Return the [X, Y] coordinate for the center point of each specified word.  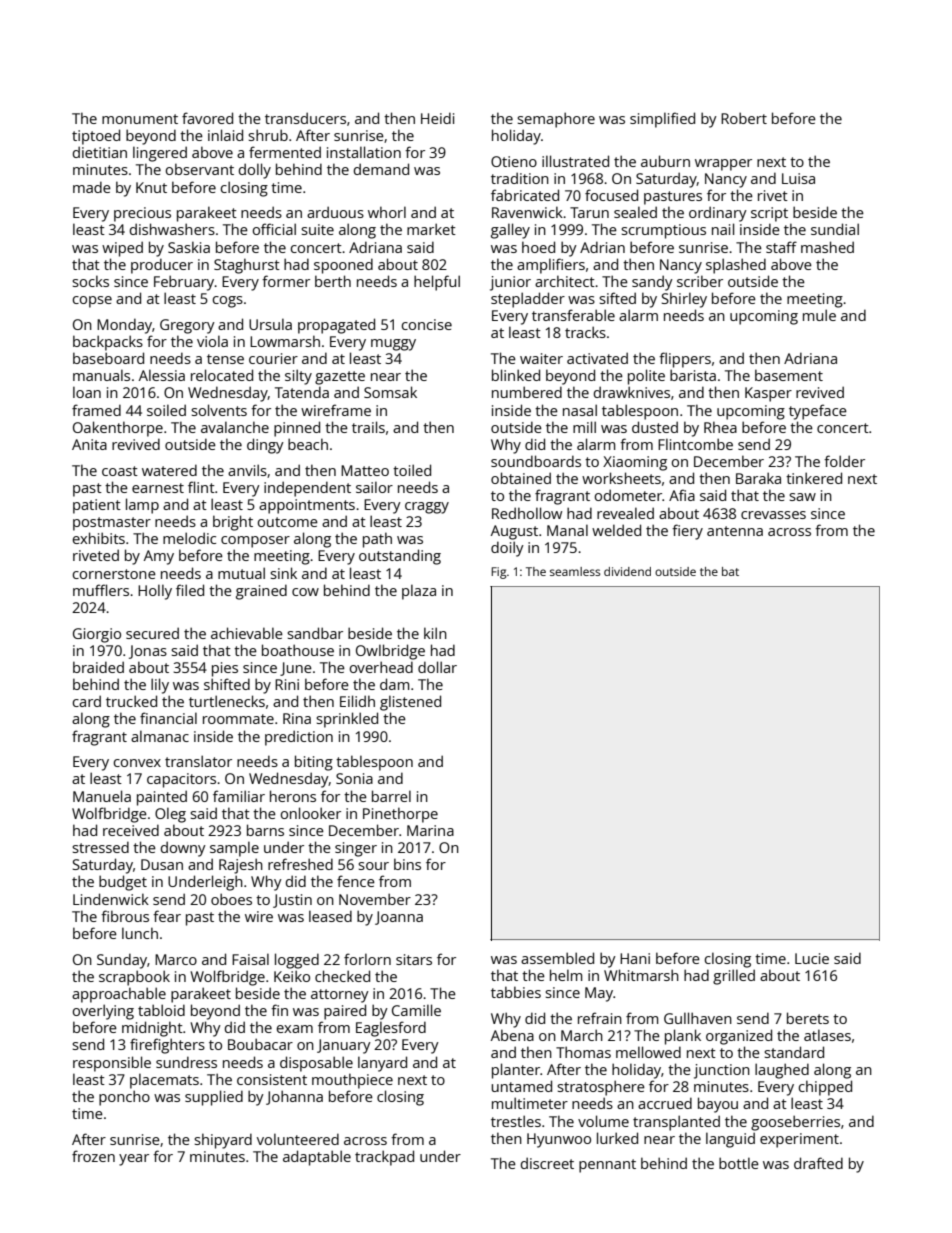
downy [183, 849]
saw [802, 497]
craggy [427, 508]
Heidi [437, 118]
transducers [305, 118]
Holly [155, 592]
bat [730, 571]
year [134, 1160]
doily [507, 549]
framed [96, 410]
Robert [744, 118]
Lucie [812, 958]
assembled [557, 958]
